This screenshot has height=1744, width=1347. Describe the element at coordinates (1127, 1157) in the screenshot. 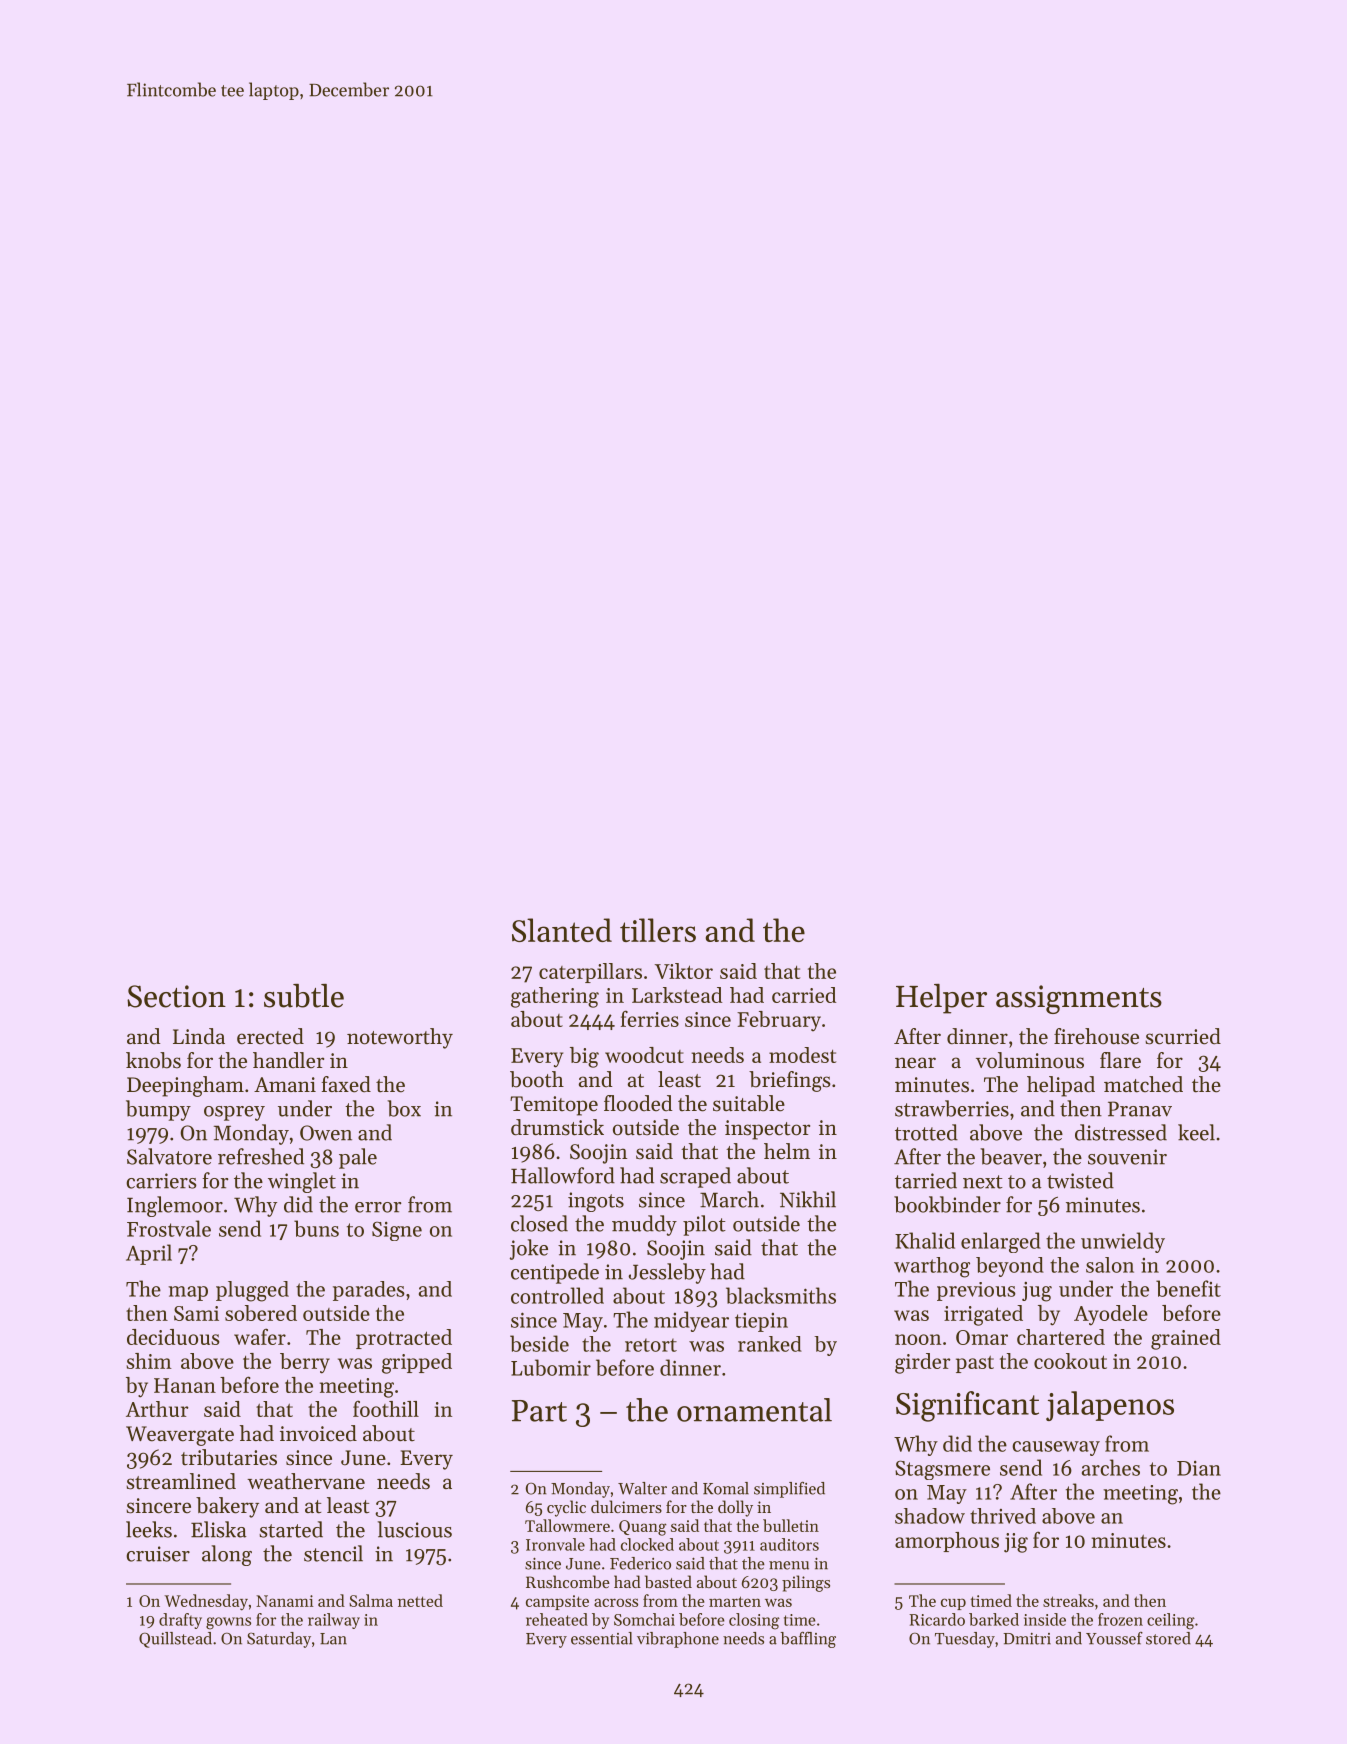

I see `souvenir` at that location.
